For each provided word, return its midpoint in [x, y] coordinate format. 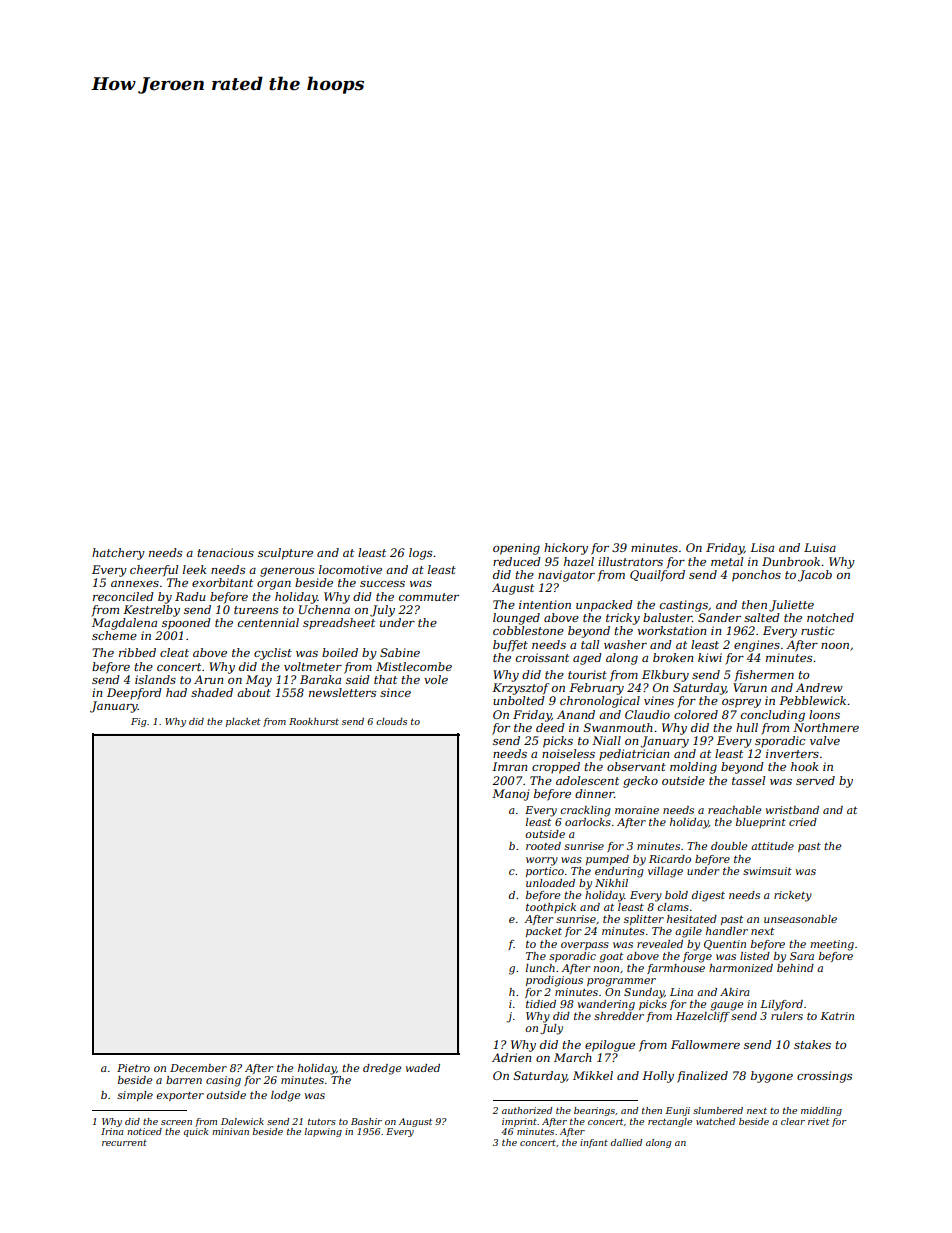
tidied [541, 1004]
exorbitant [222, 582]
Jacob [815, 576]
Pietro [133, 1068]
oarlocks [588, 822]
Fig [139, 722]
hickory [566, 549]
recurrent [124, 1143]
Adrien [511, 1057]
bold [676, 895]
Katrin [837, 1016]
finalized [702, 1077]
